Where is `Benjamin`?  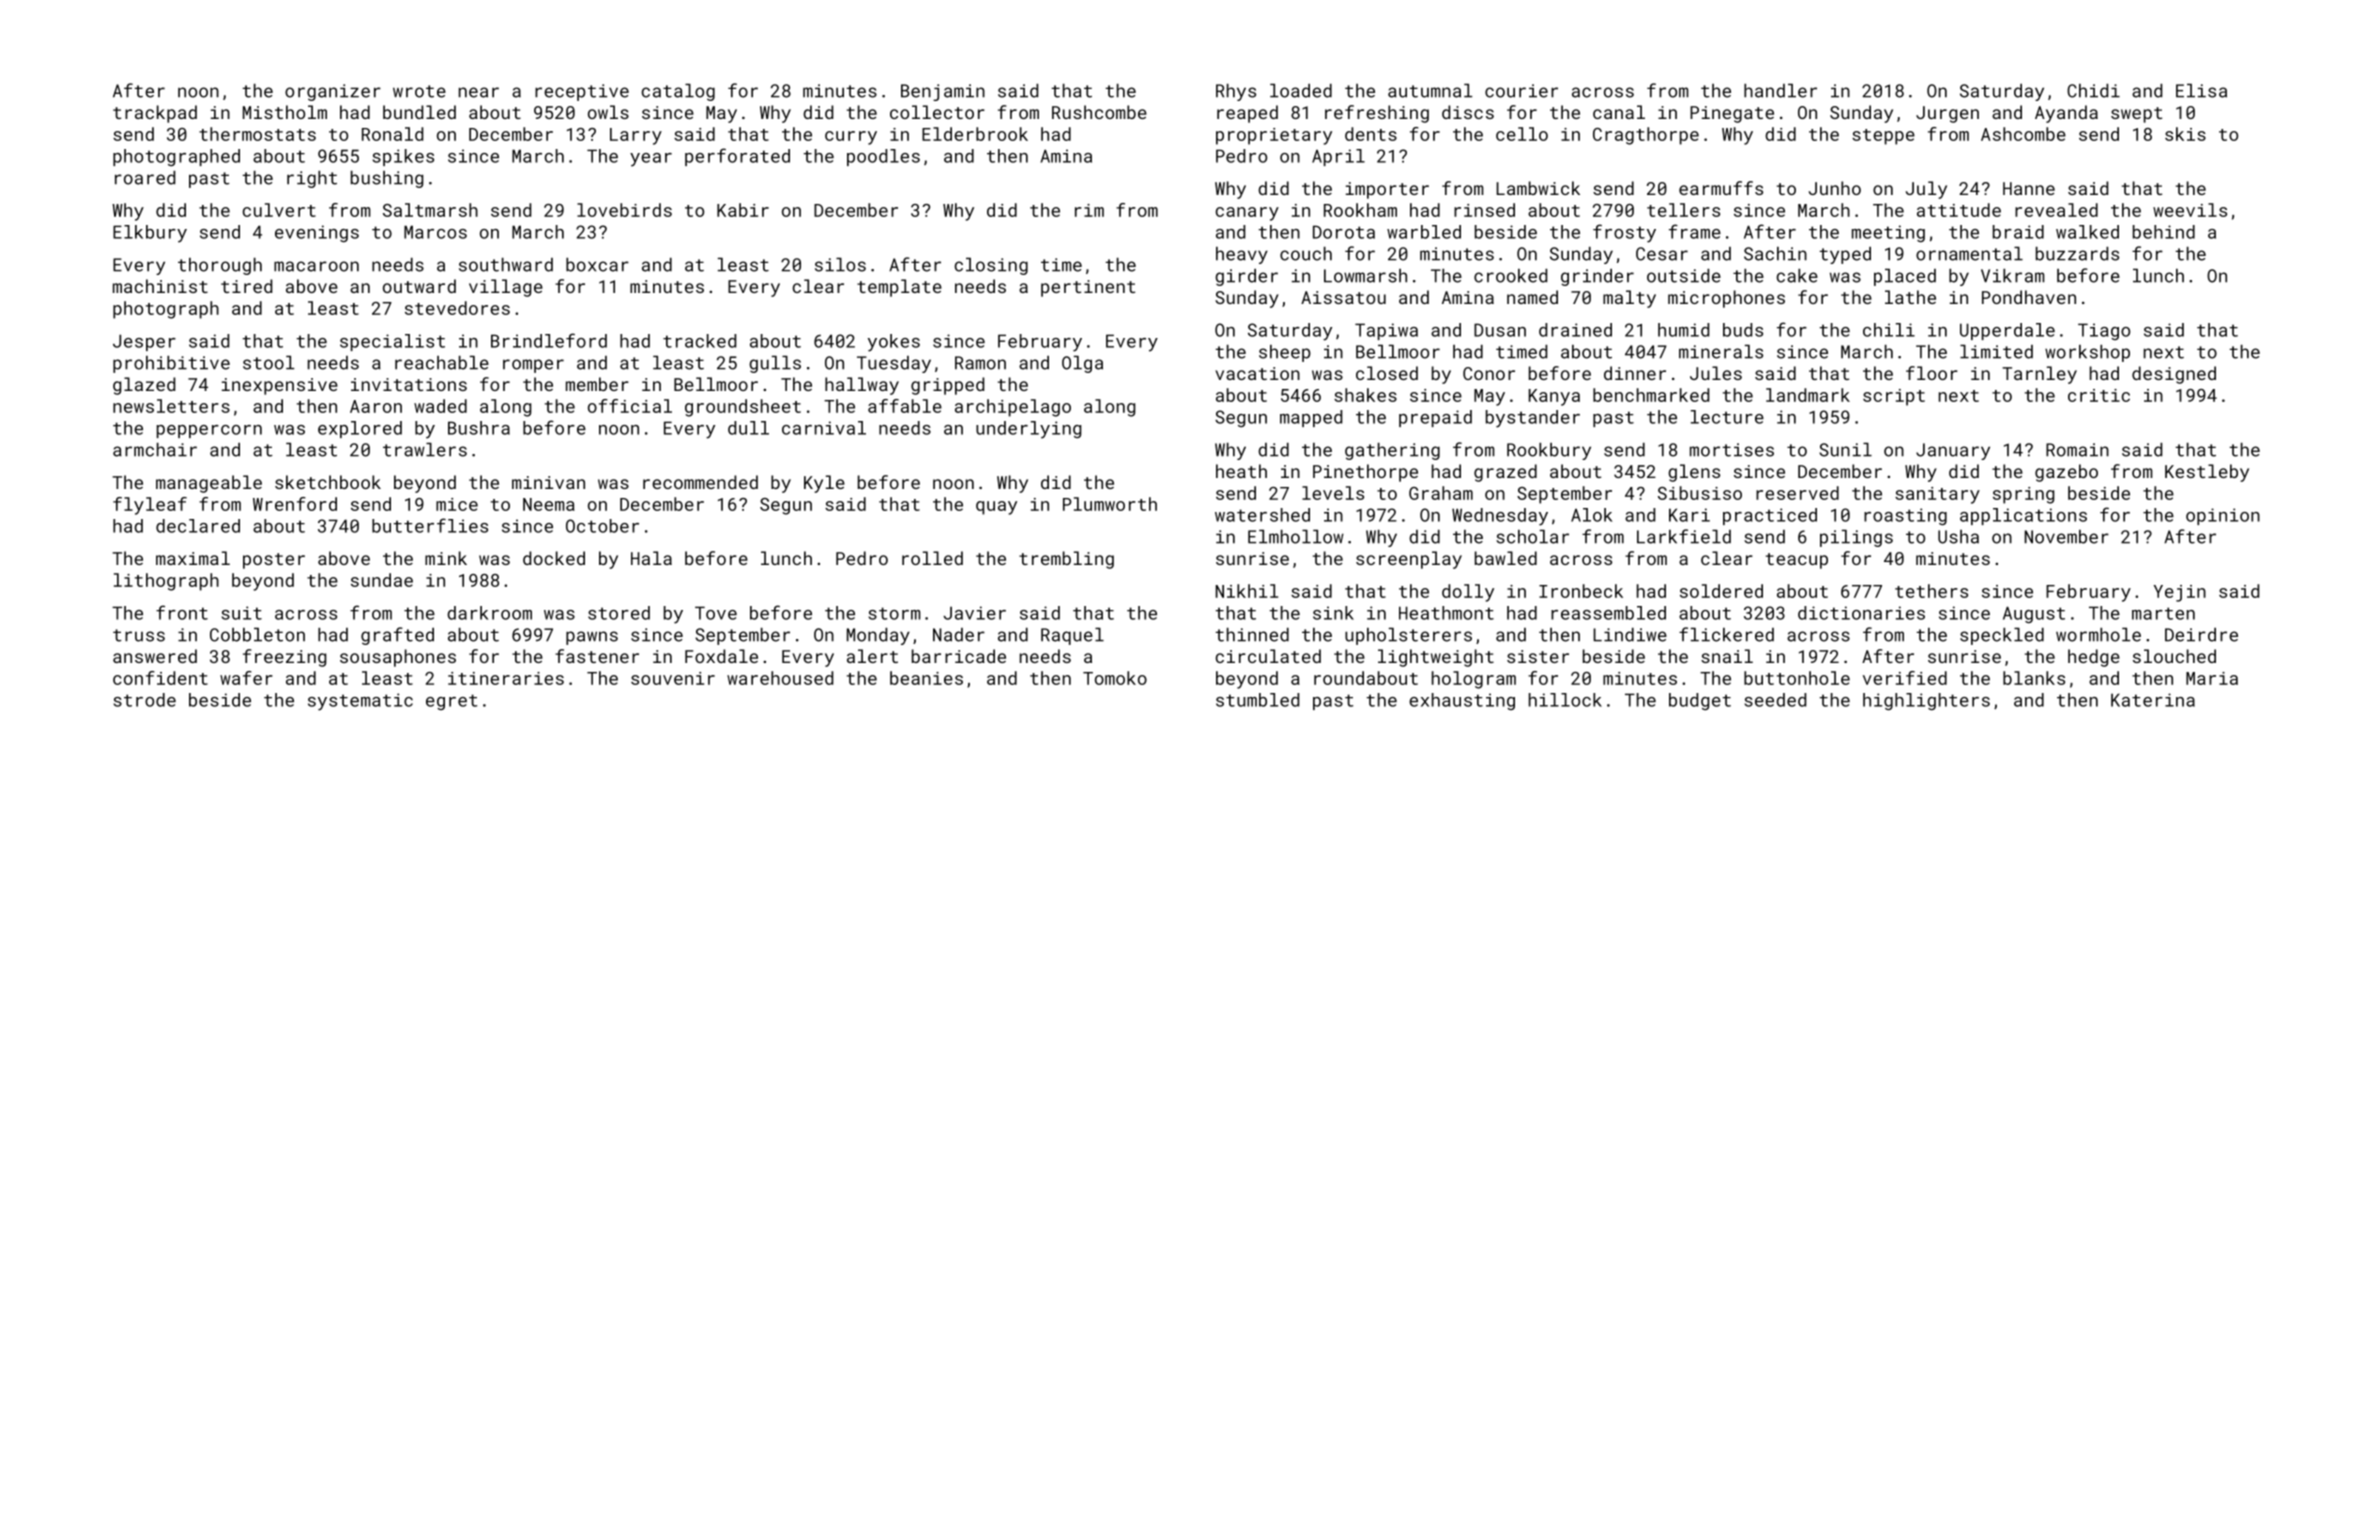 Benjamin is located at coordinates (943, 92).
